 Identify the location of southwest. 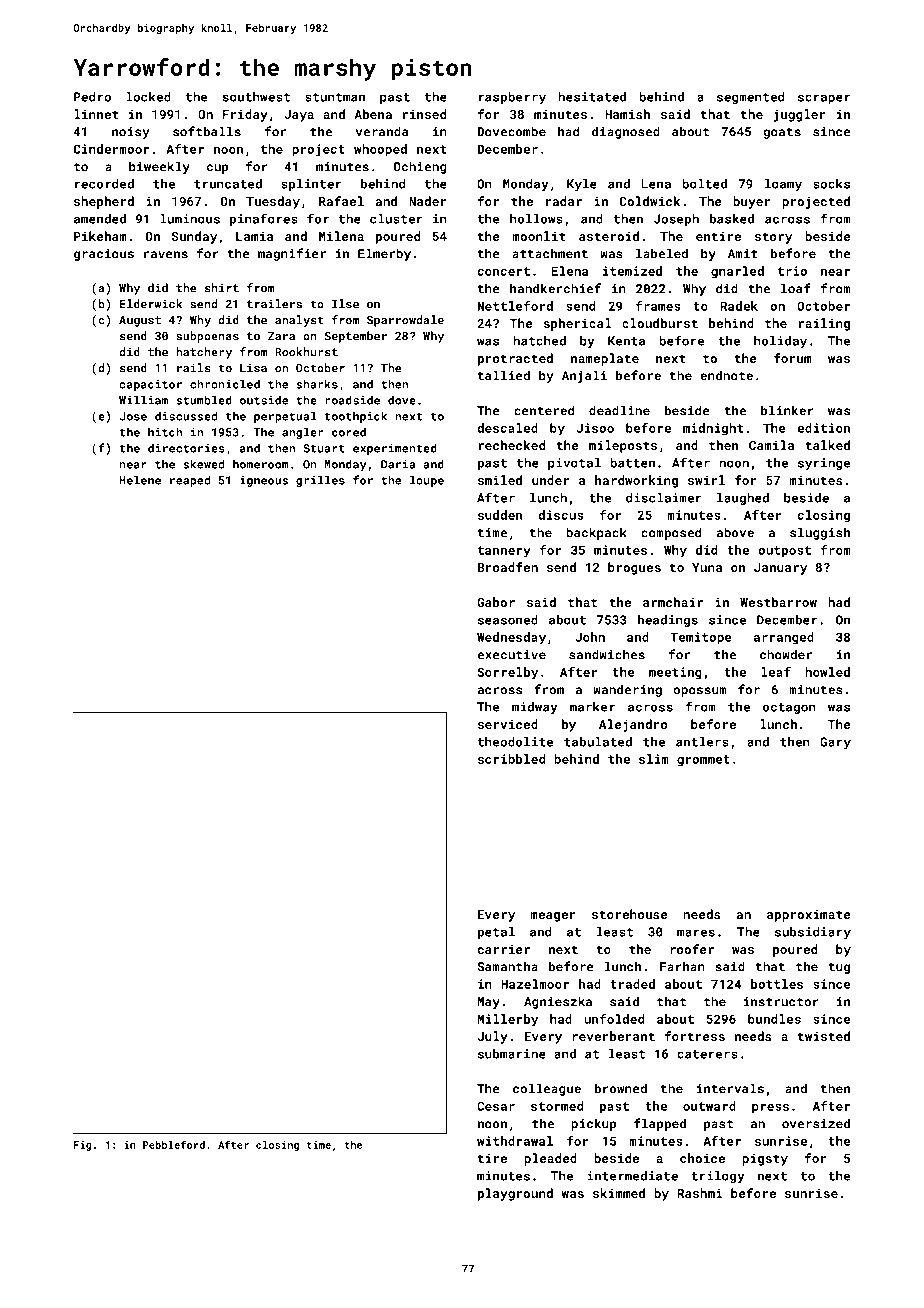
(256, 97).
